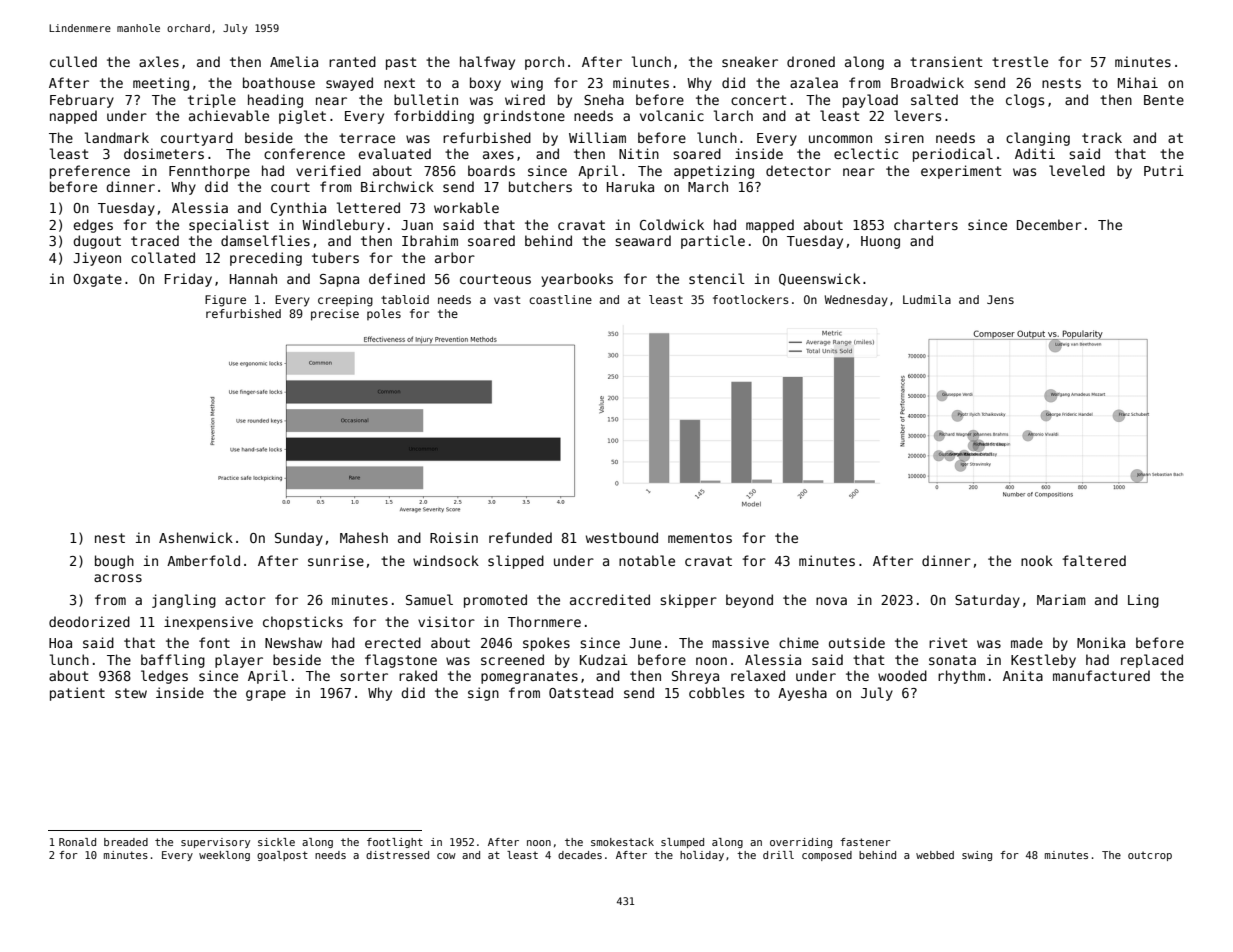 The height and width of the page is (952, 1233). I want to click on slipped, so click(516, 562).
